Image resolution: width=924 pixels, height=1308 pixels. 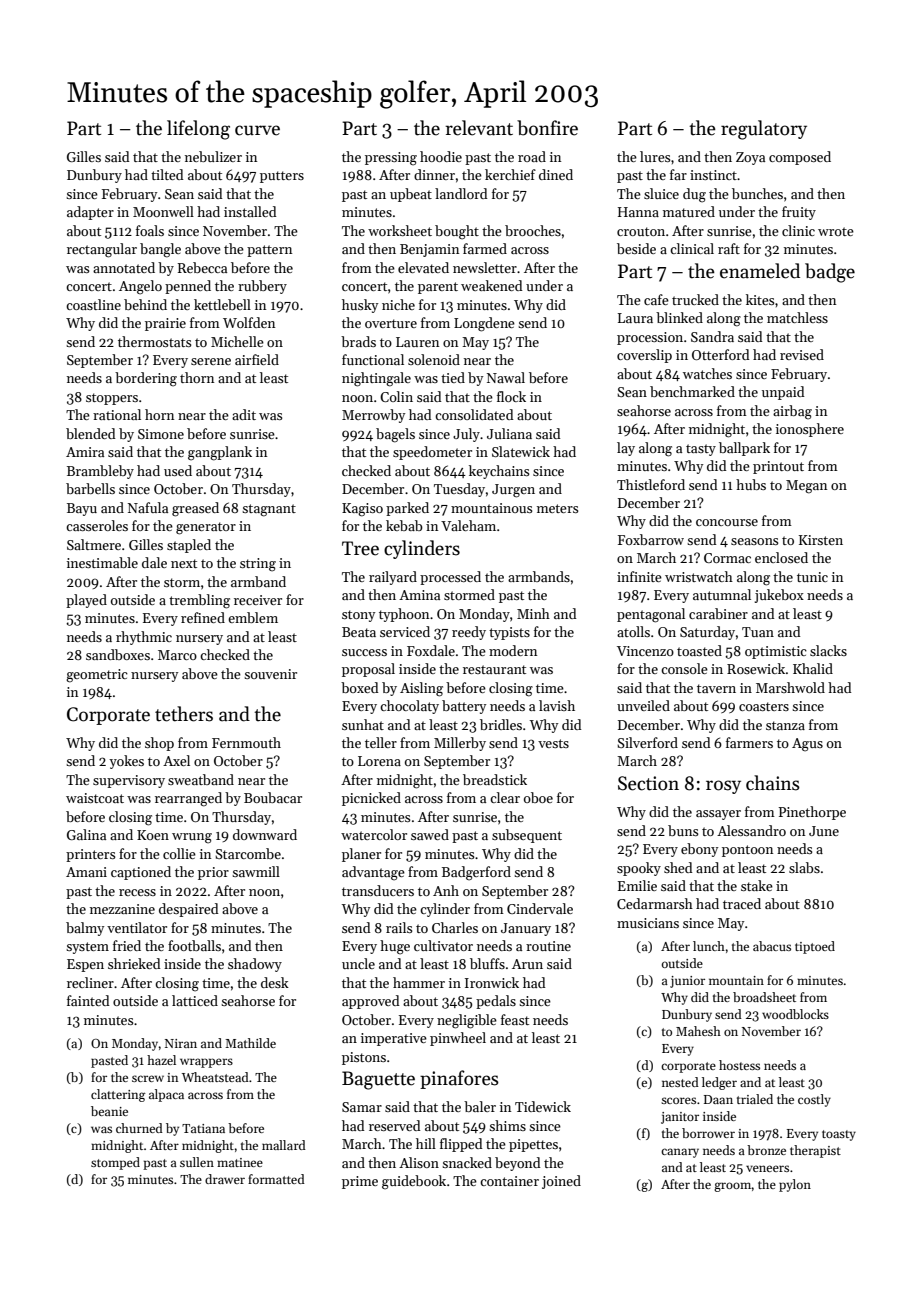 I want to click on carabiner, so click(x=718, y=613).
